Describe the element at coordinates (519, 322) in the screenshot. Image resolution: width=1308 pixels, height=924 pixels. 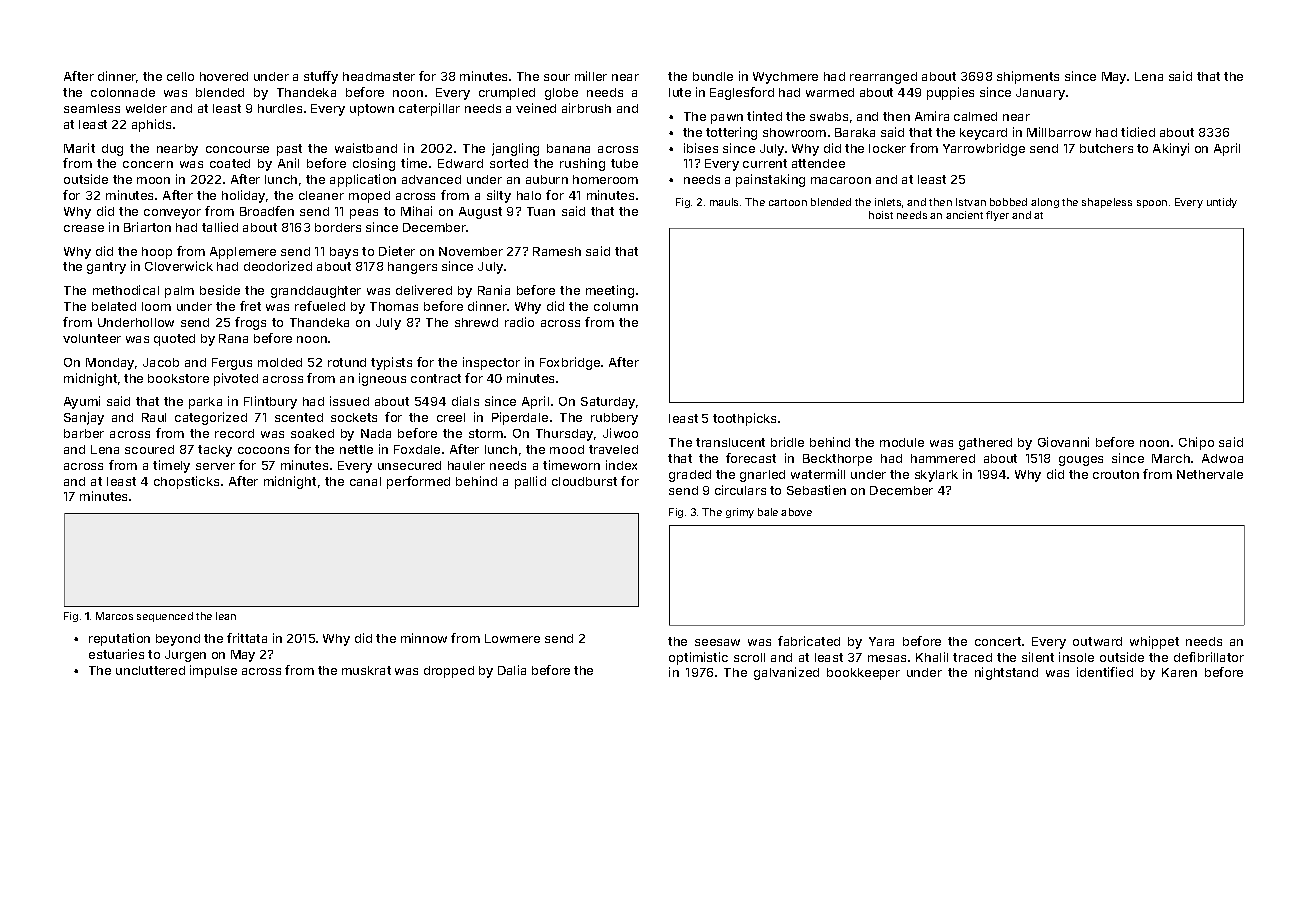
I see `radio` at that location.
